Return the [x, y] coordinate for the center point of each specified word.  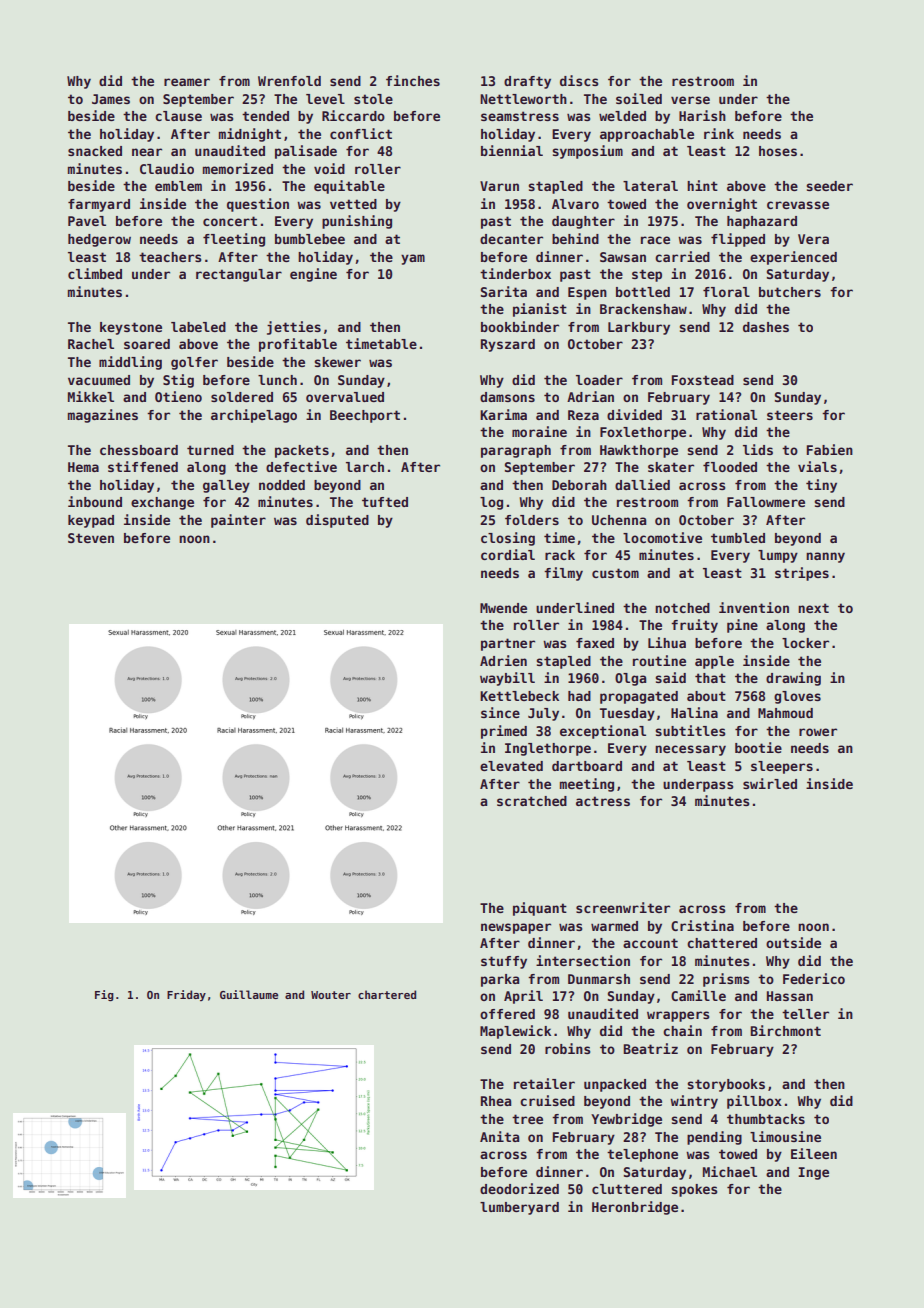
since [500, 712]
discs [579, 80]
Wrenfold [289, 81]
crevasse [798, 205]
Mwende [503, 608]
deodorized [519, 1188]
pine [742, 626]
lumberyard [519, 1208]
